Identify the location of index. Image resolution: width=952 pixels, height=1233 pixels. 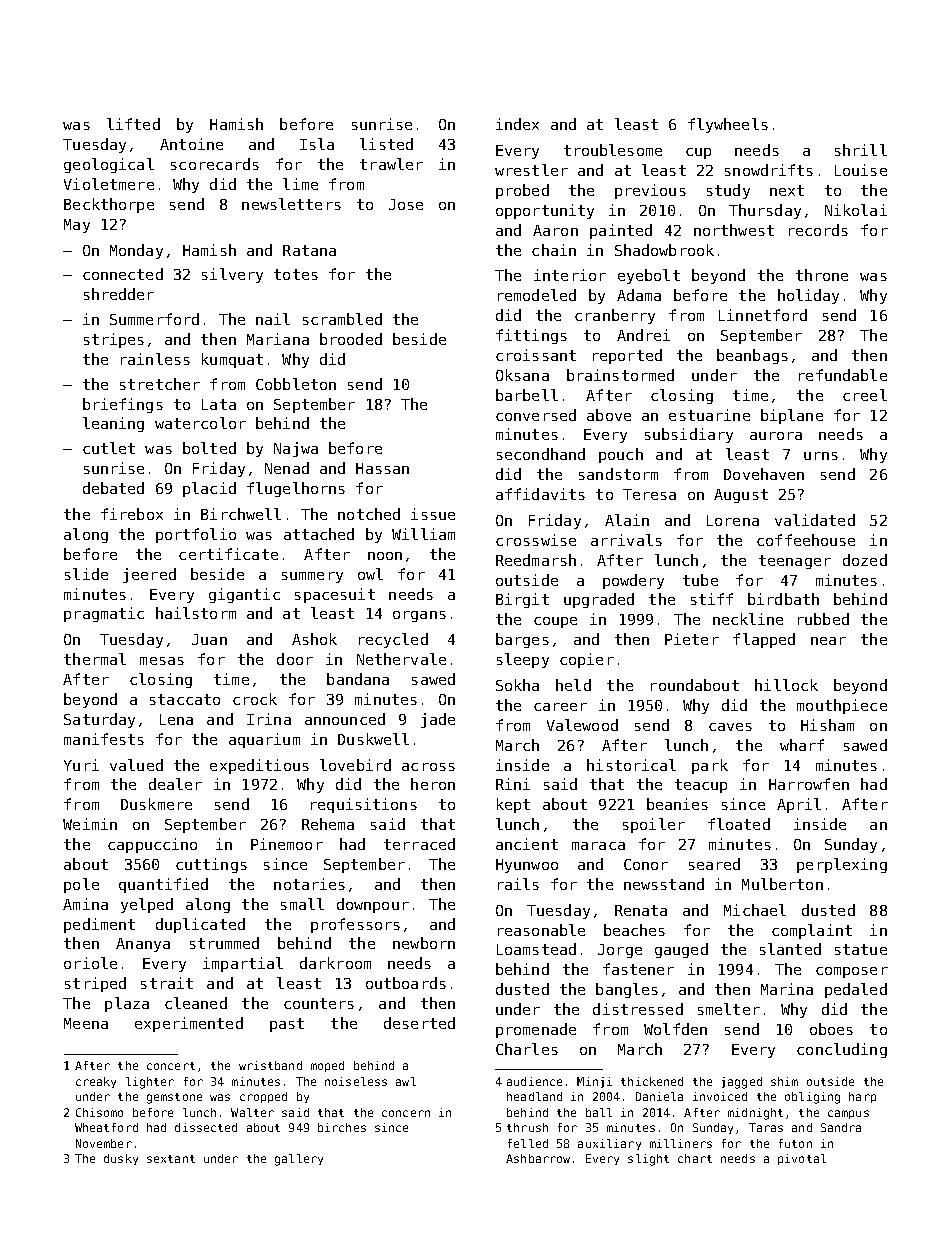
(517, 124).
